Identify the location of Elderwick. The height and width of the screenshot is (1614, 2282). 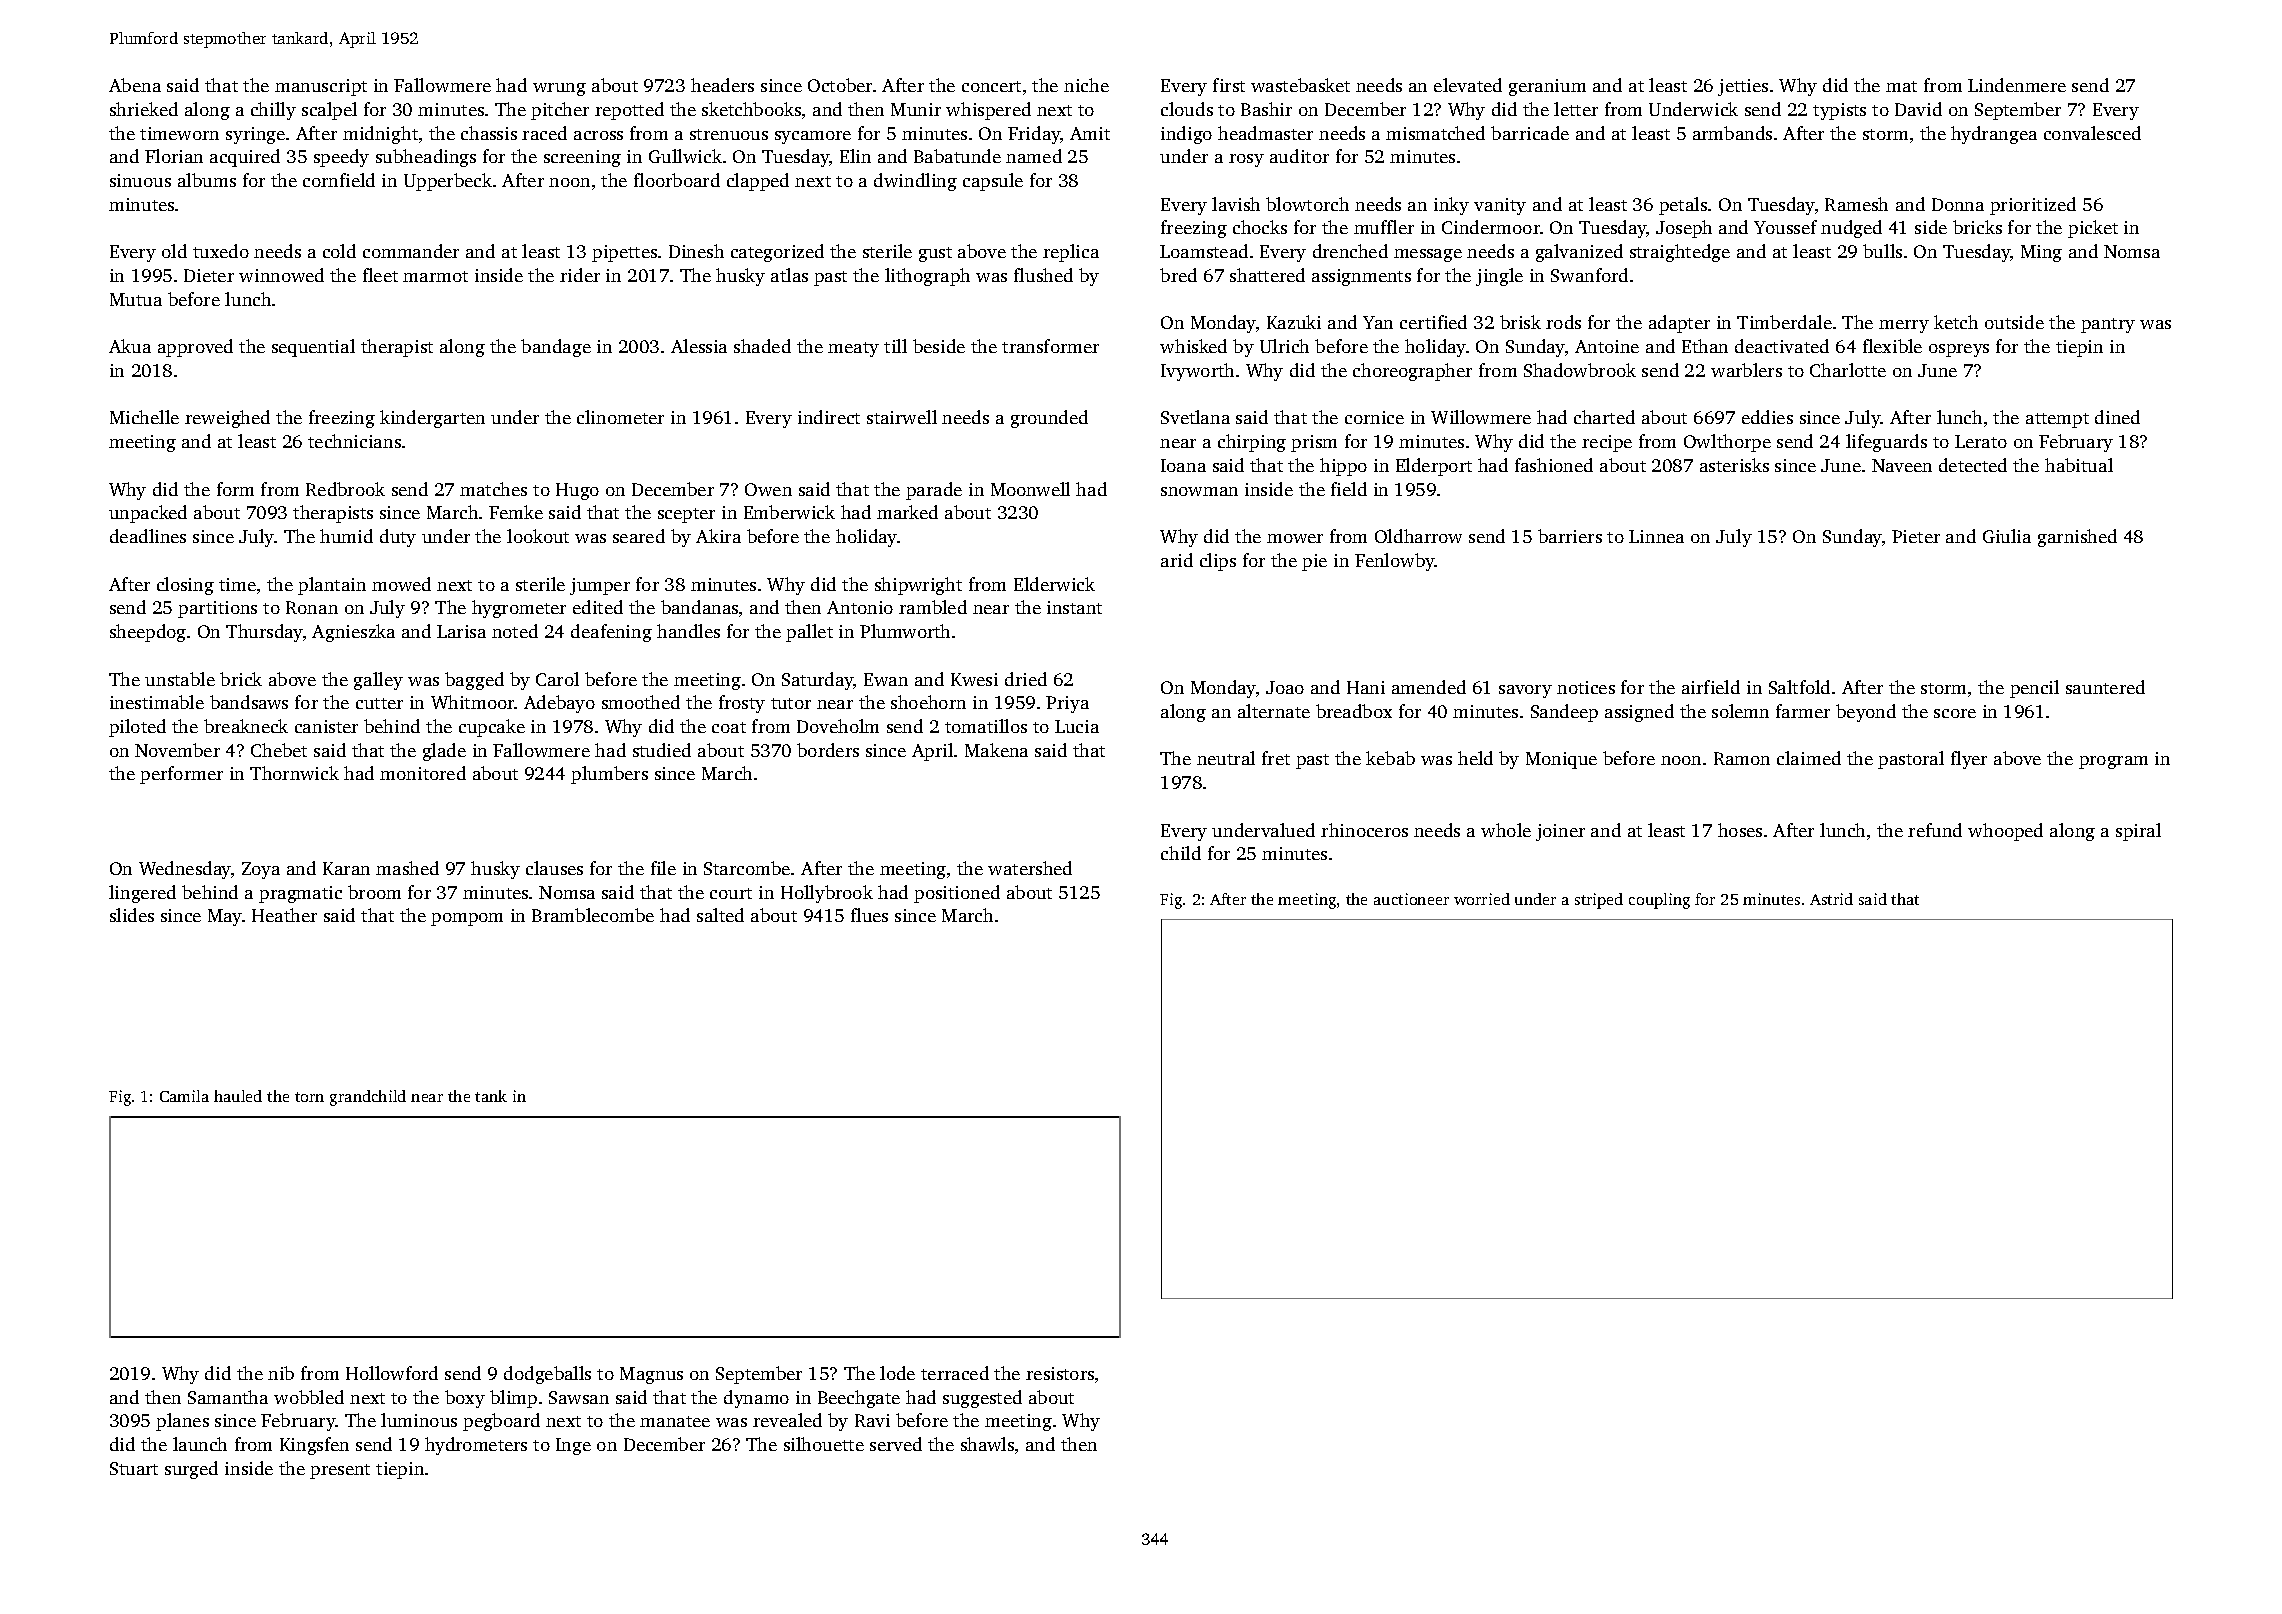
(1054, 584).
